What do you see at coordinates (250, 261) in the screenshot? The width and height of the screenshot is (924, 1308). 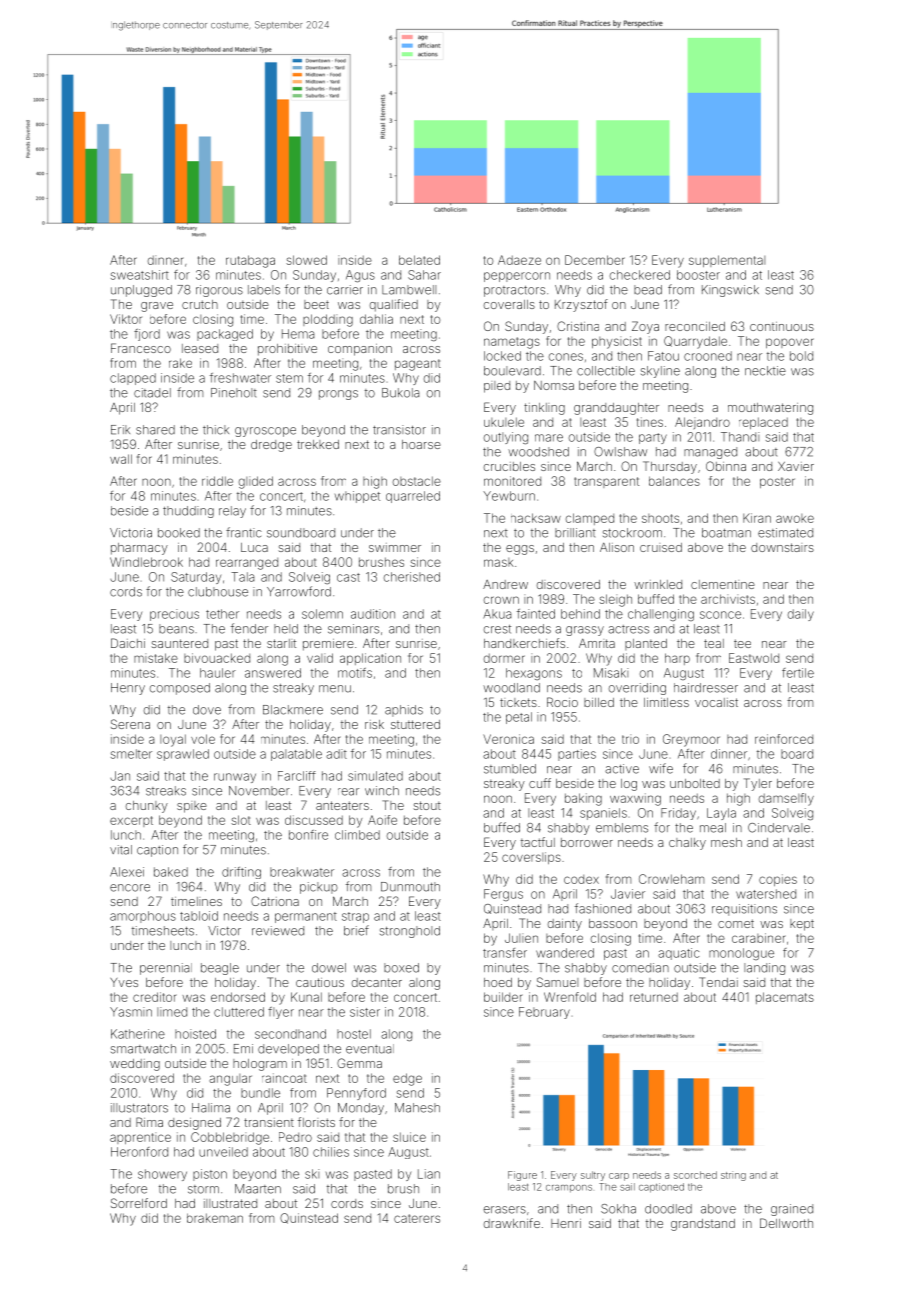 I see `rutabaga` at bounding box center [250, 261].
